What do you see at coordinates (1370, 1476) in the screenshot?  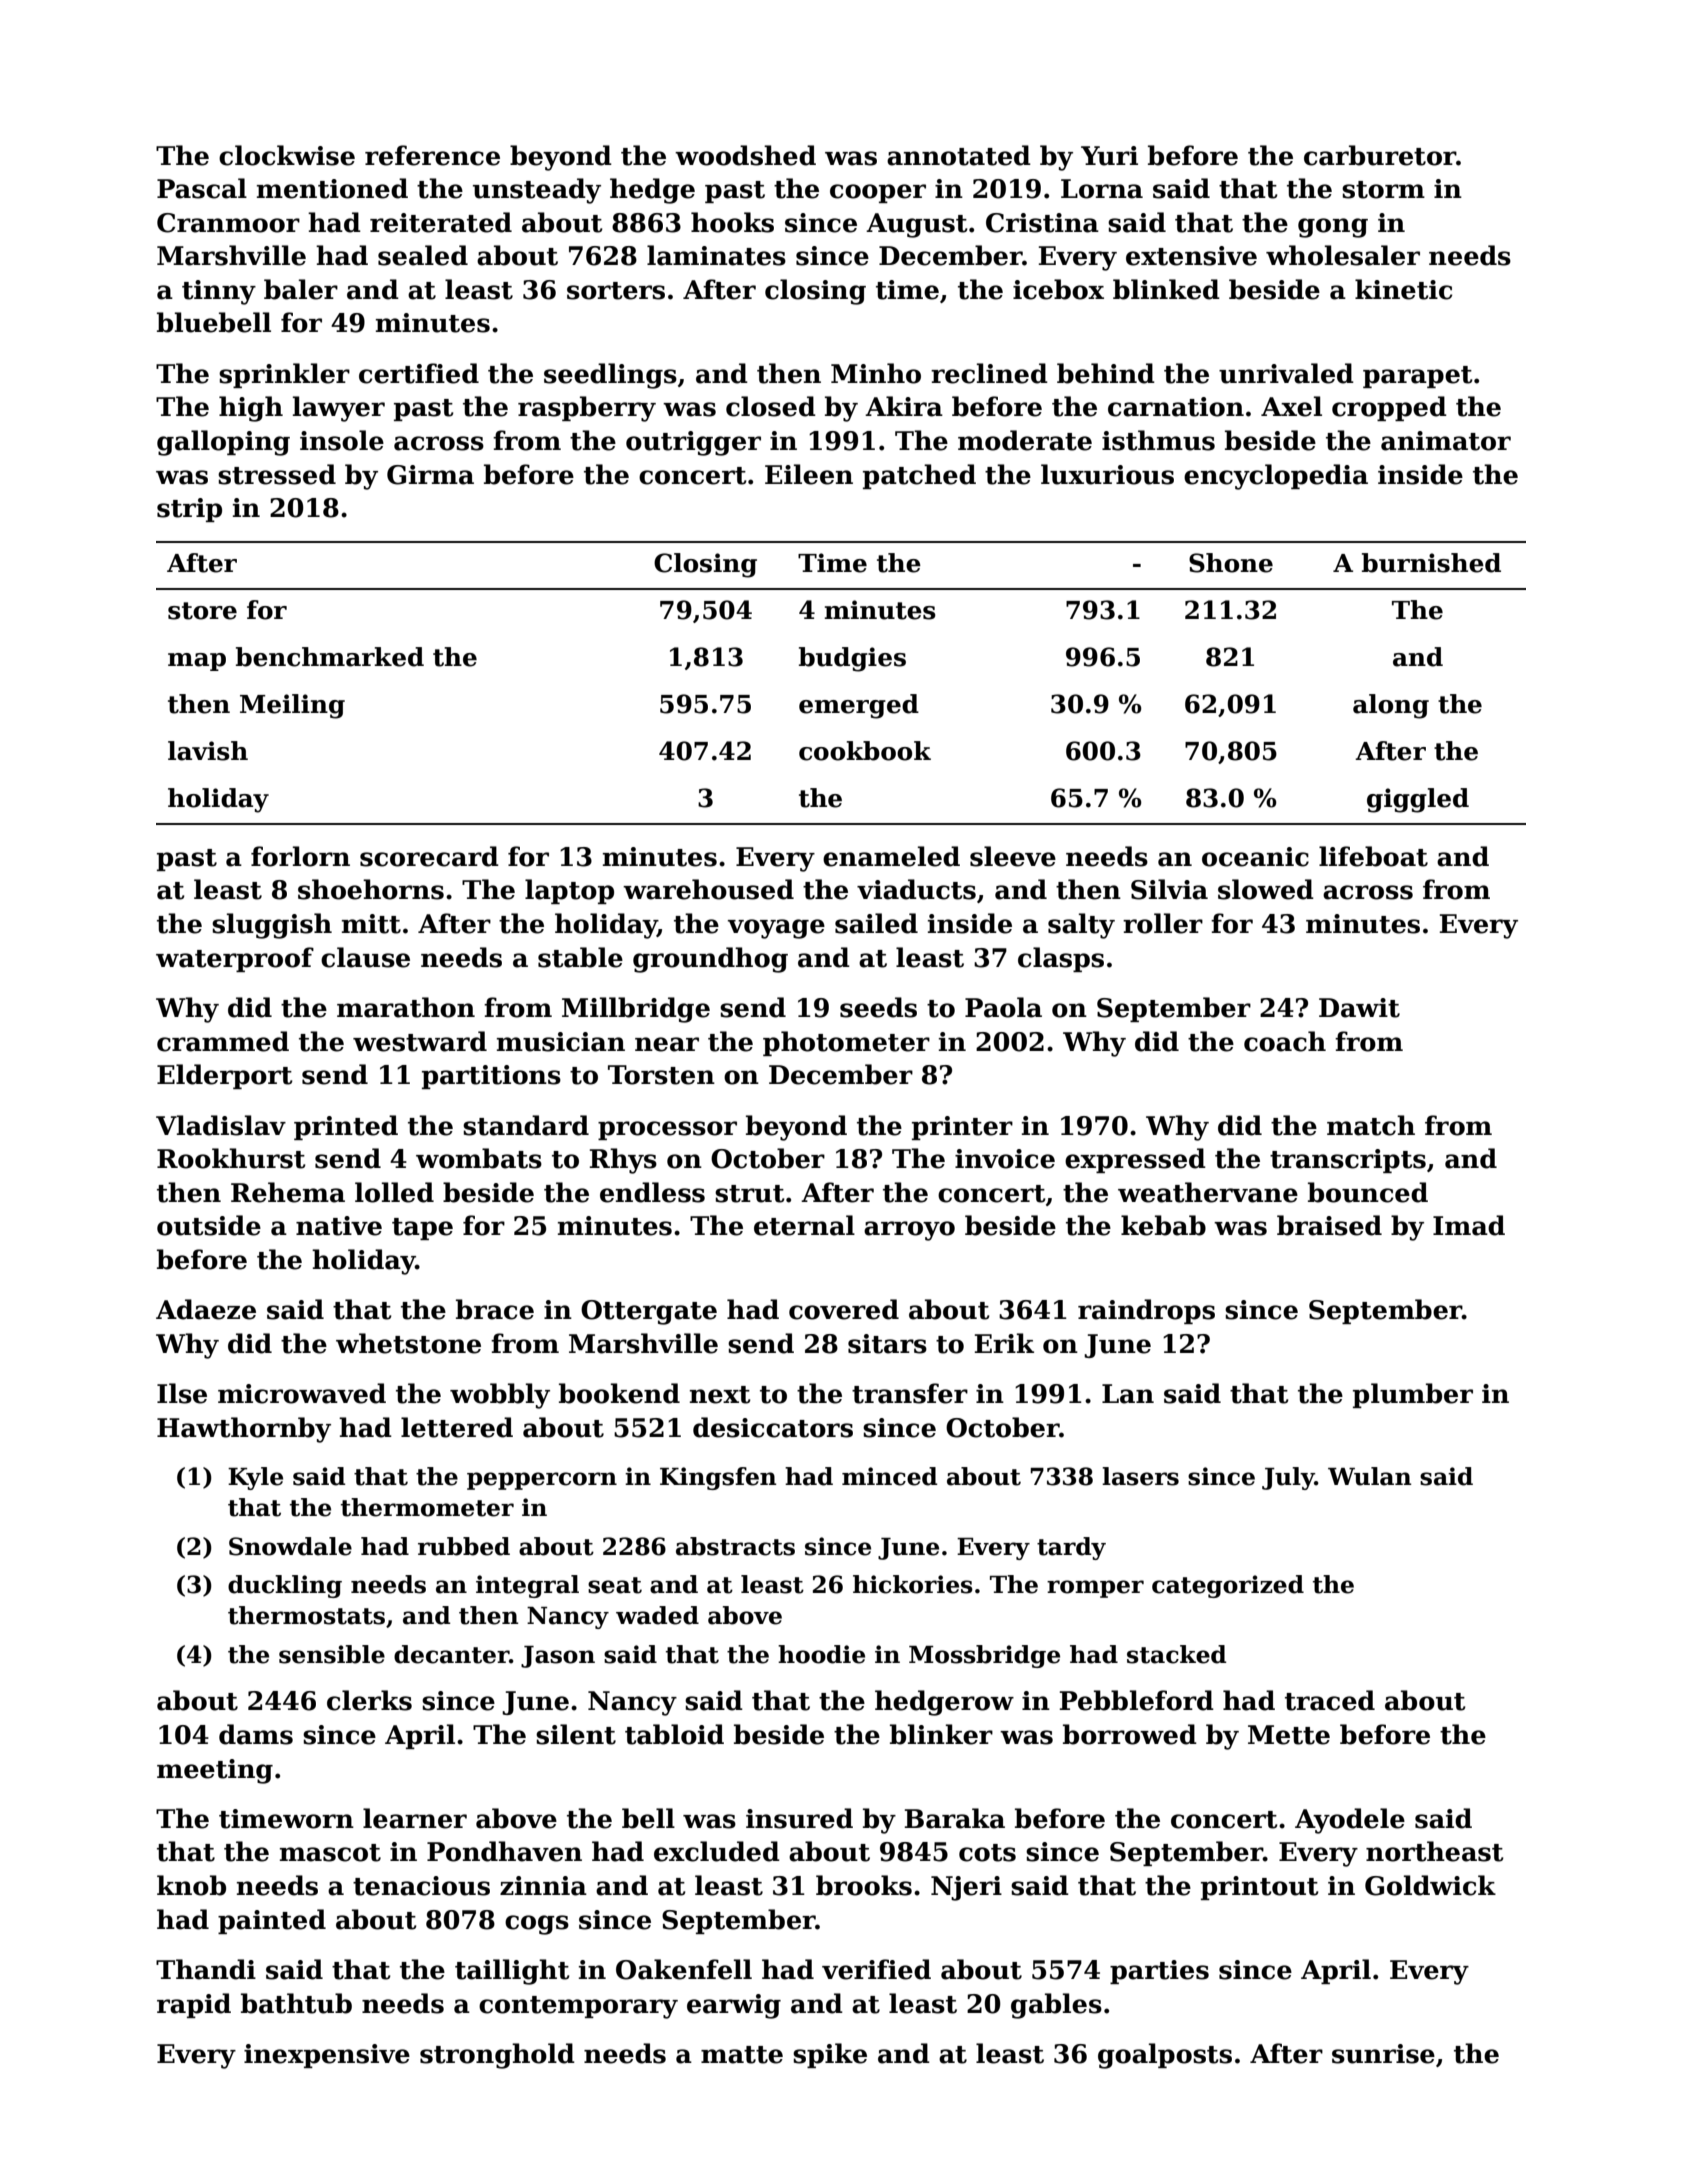 I see `Wulan` at bounding box center [1370, 1476].
